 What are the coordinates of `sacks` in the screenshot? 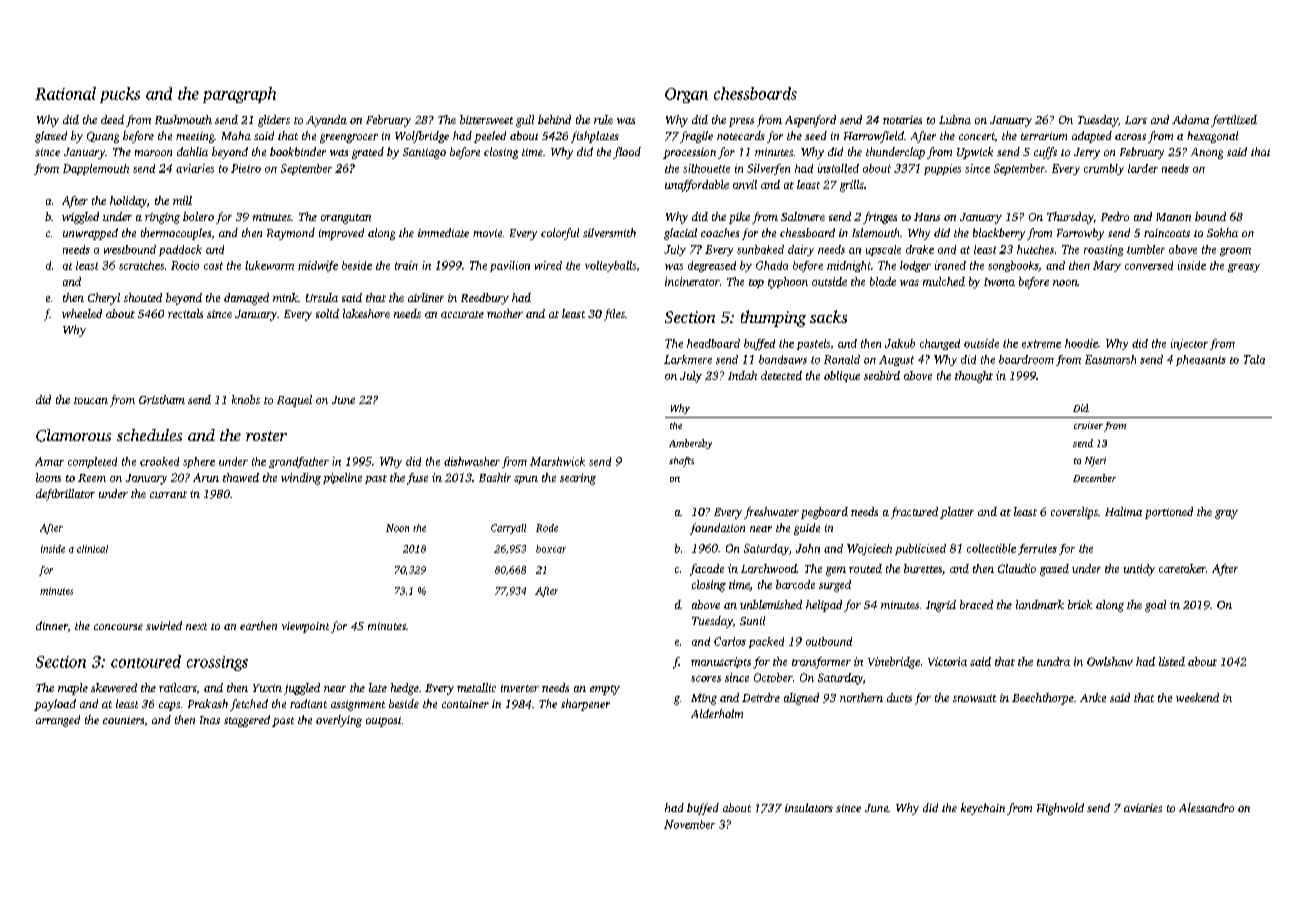 It's located at (828, 316).
